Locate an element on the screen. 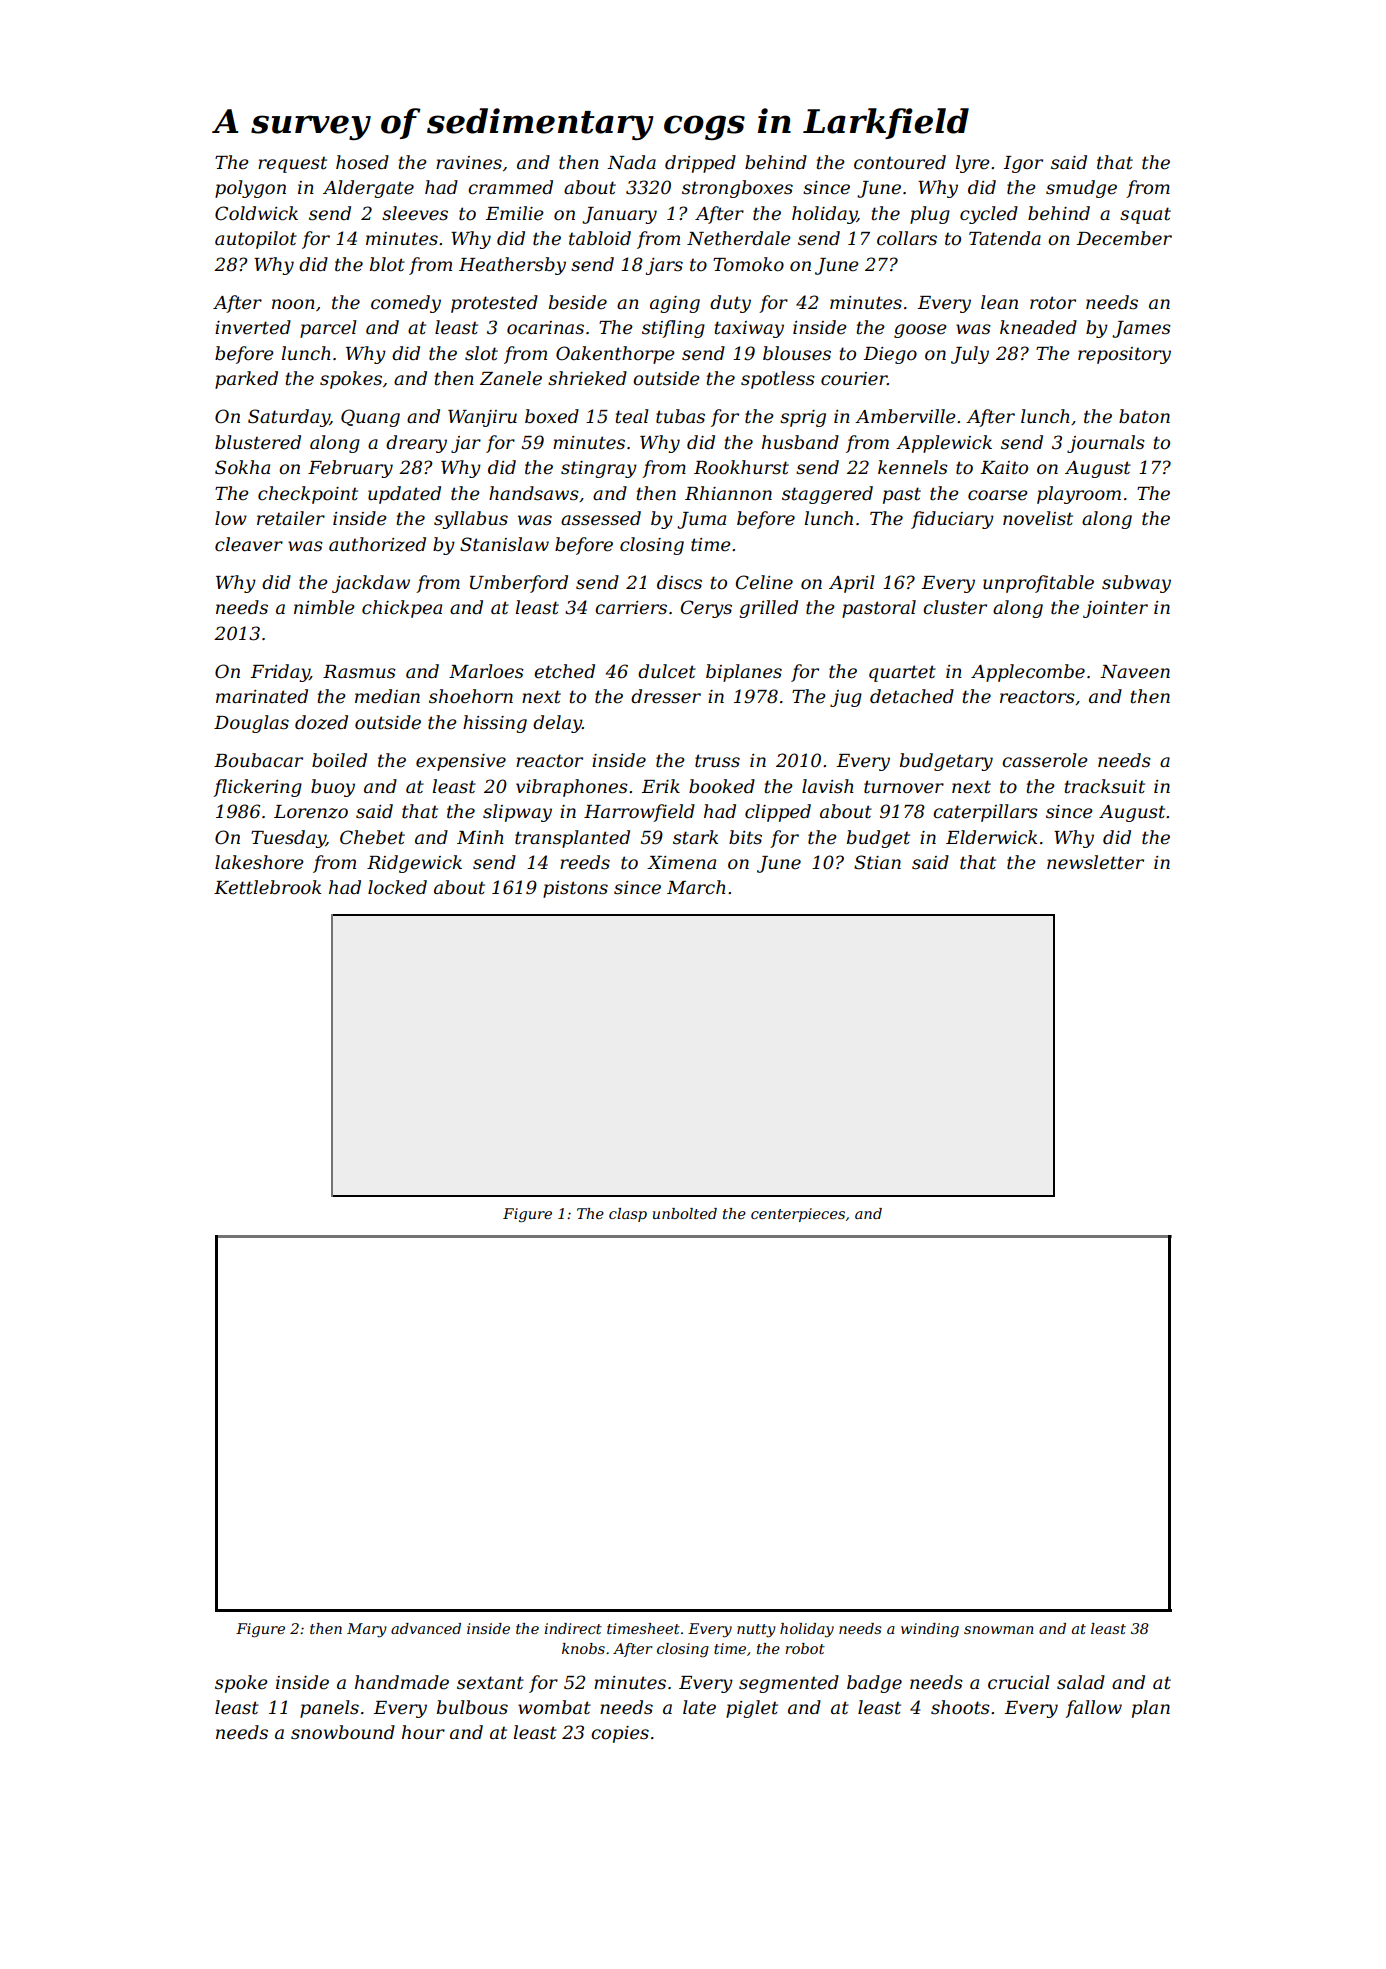  unbolted is located at coordinates (685, 1213).
